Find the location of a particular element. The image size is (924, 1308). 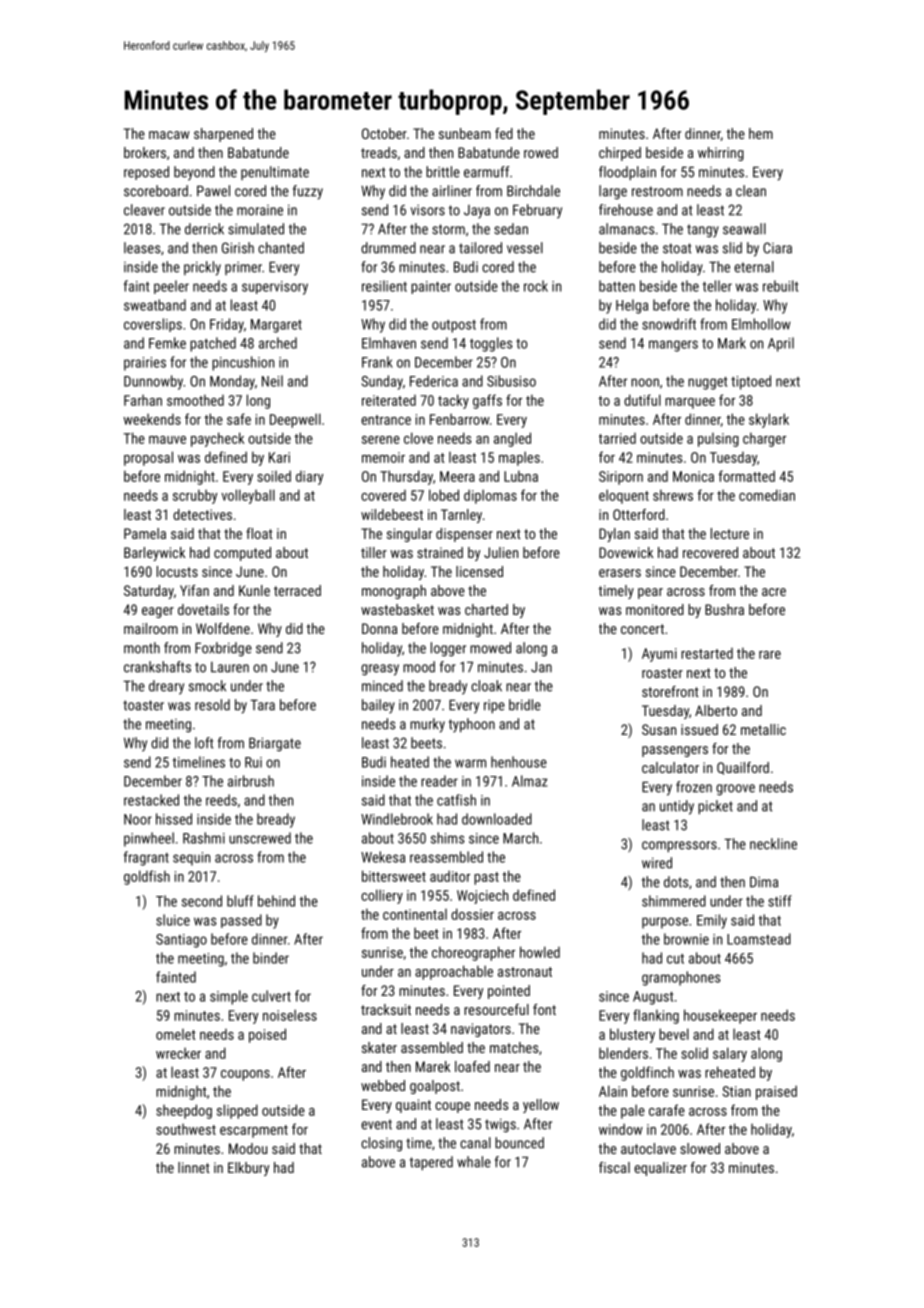

coverslips is located at coordinates (153, 325).
